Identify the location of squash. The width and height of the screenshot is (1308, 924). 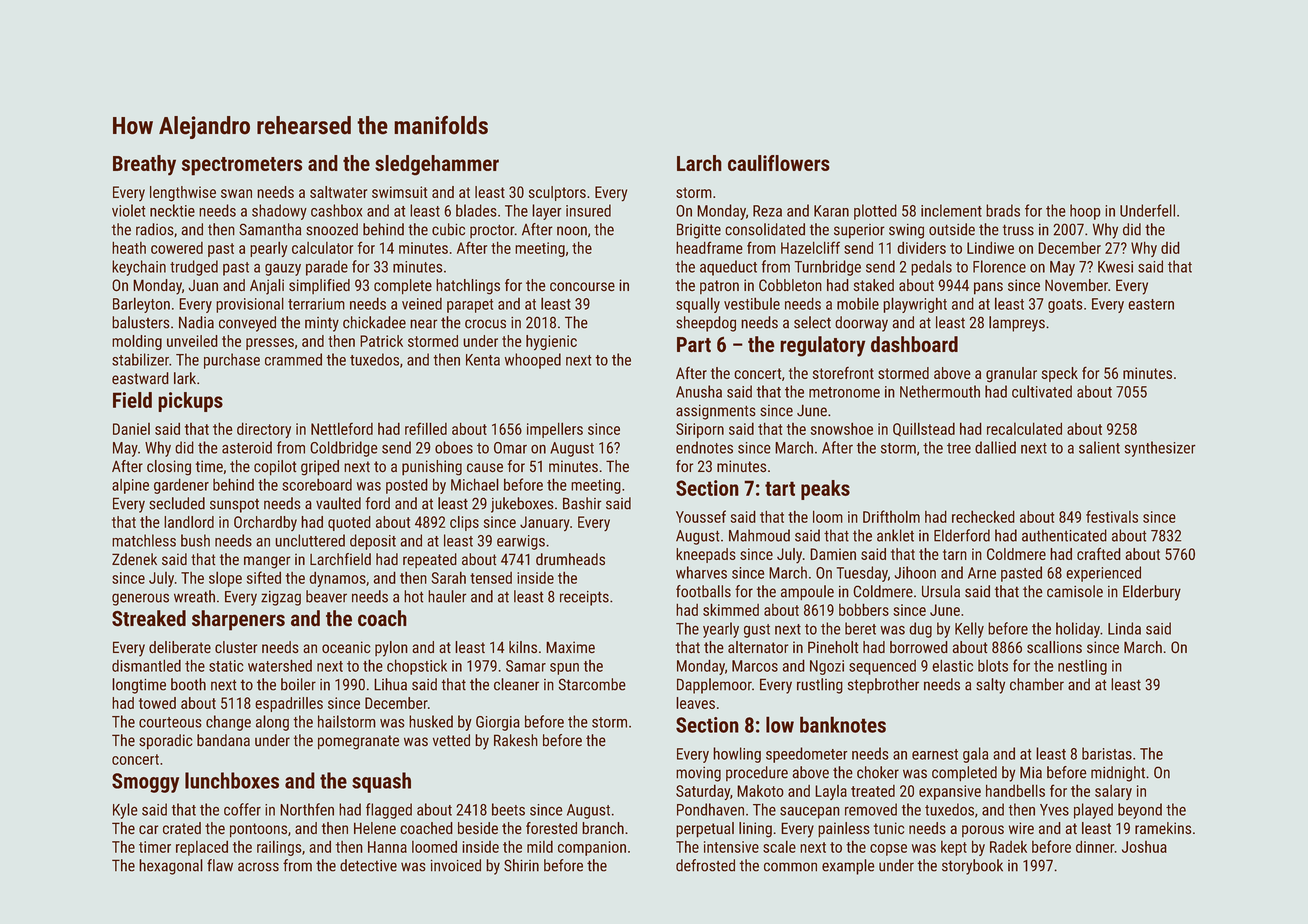
(381, 782).
